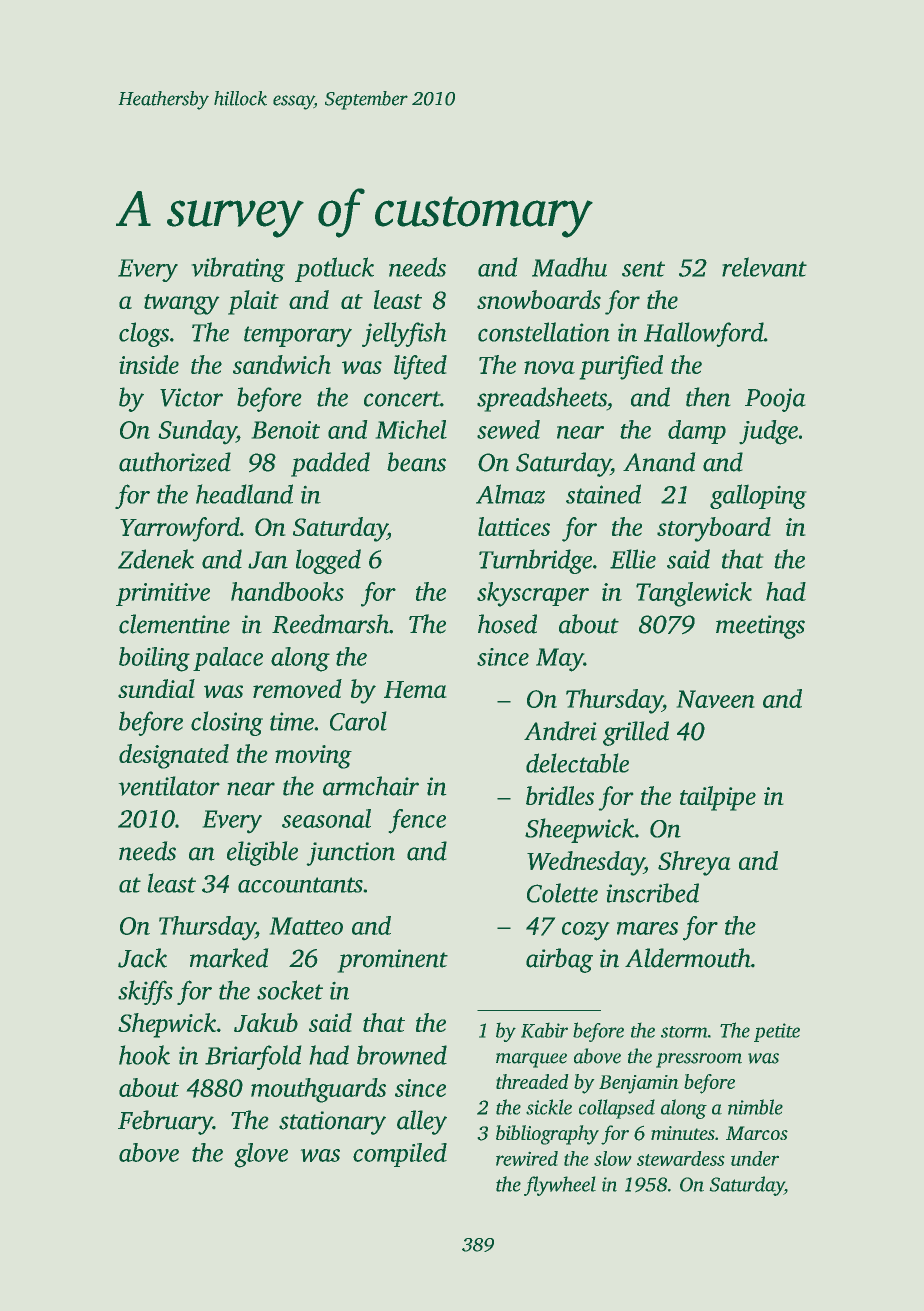  Describe the element at coordinates (694, 863) in the screenshot. I see `Shreya` at that location.
